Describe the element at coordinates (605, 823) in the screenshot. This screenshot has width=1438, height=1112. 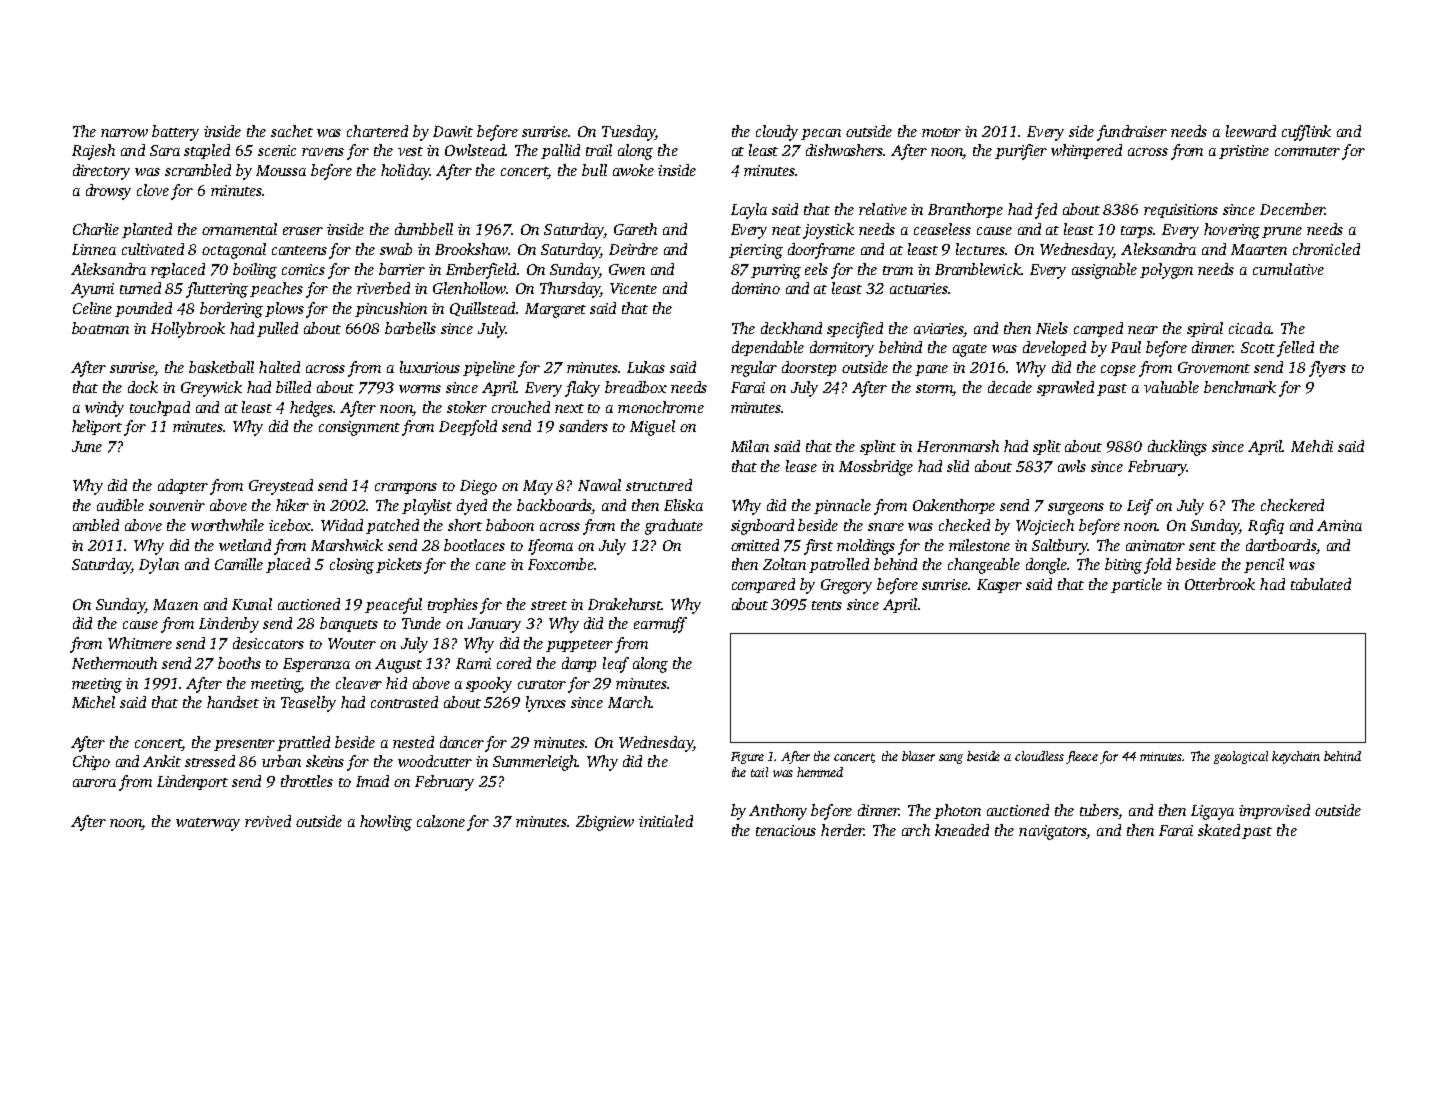
I see `Zbigniew` at that location.
